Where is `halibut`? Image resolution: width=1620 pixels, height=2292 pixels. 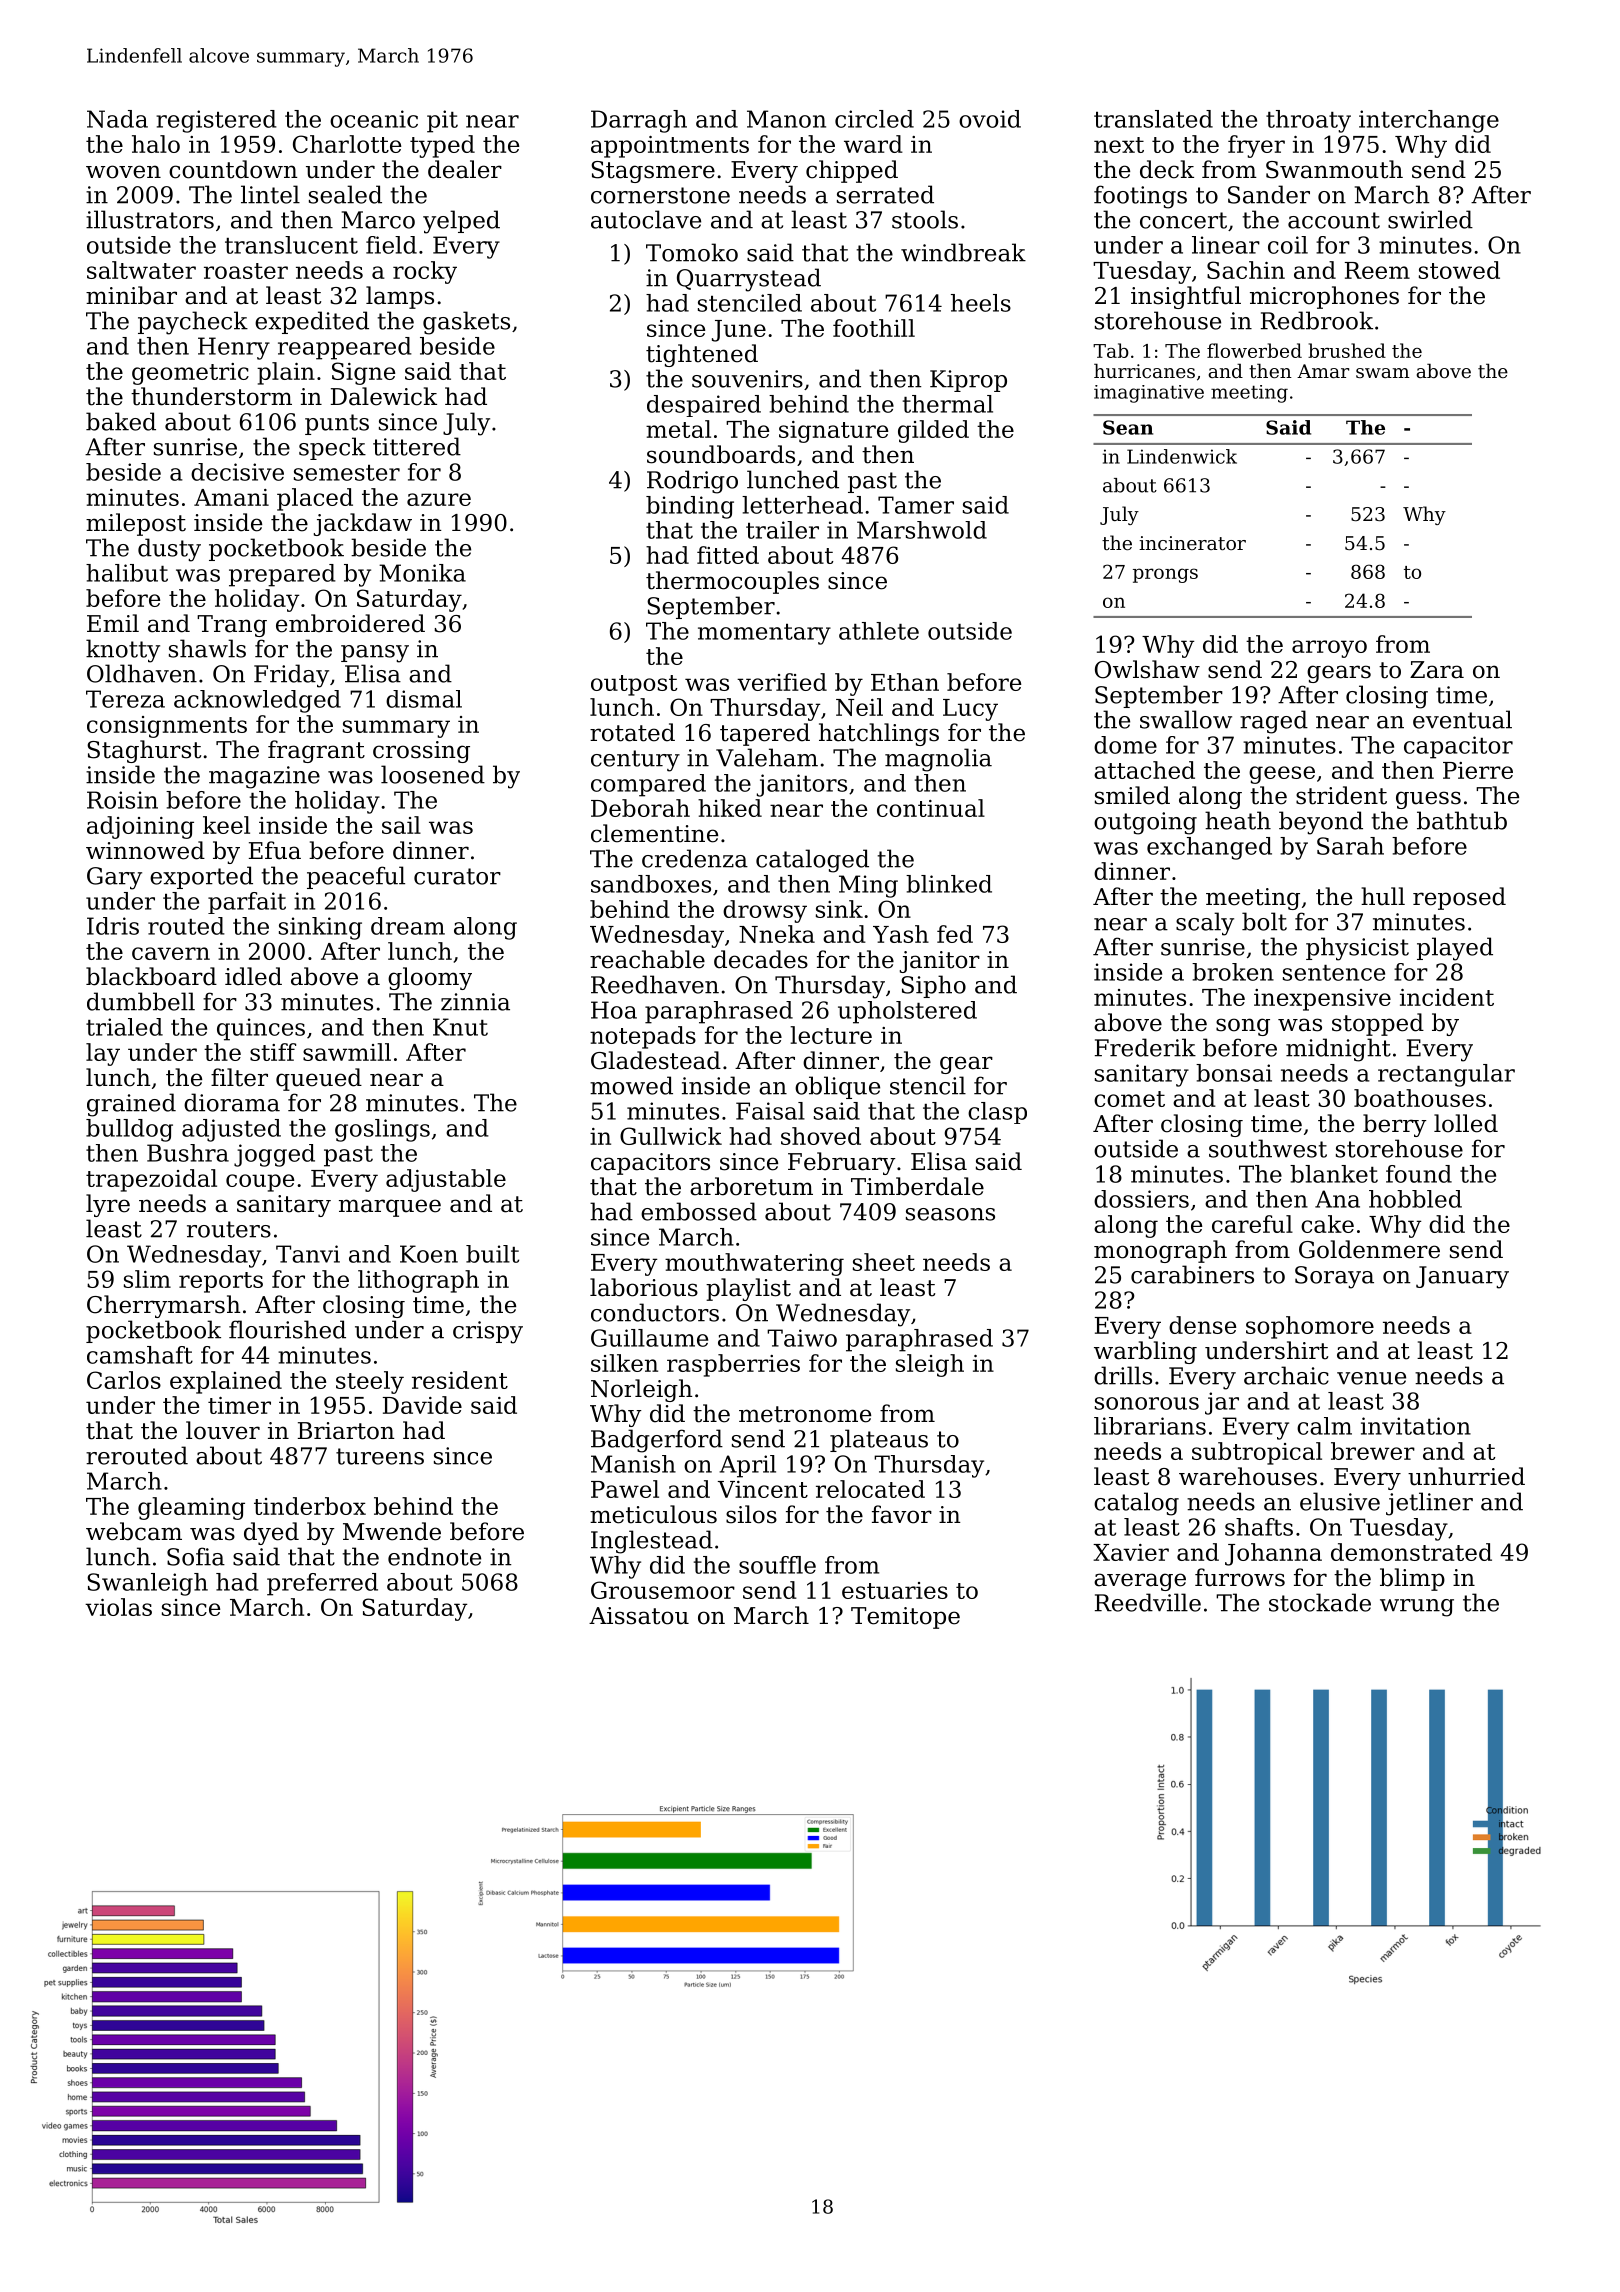 halibut is located at coordinates (127, 573).
